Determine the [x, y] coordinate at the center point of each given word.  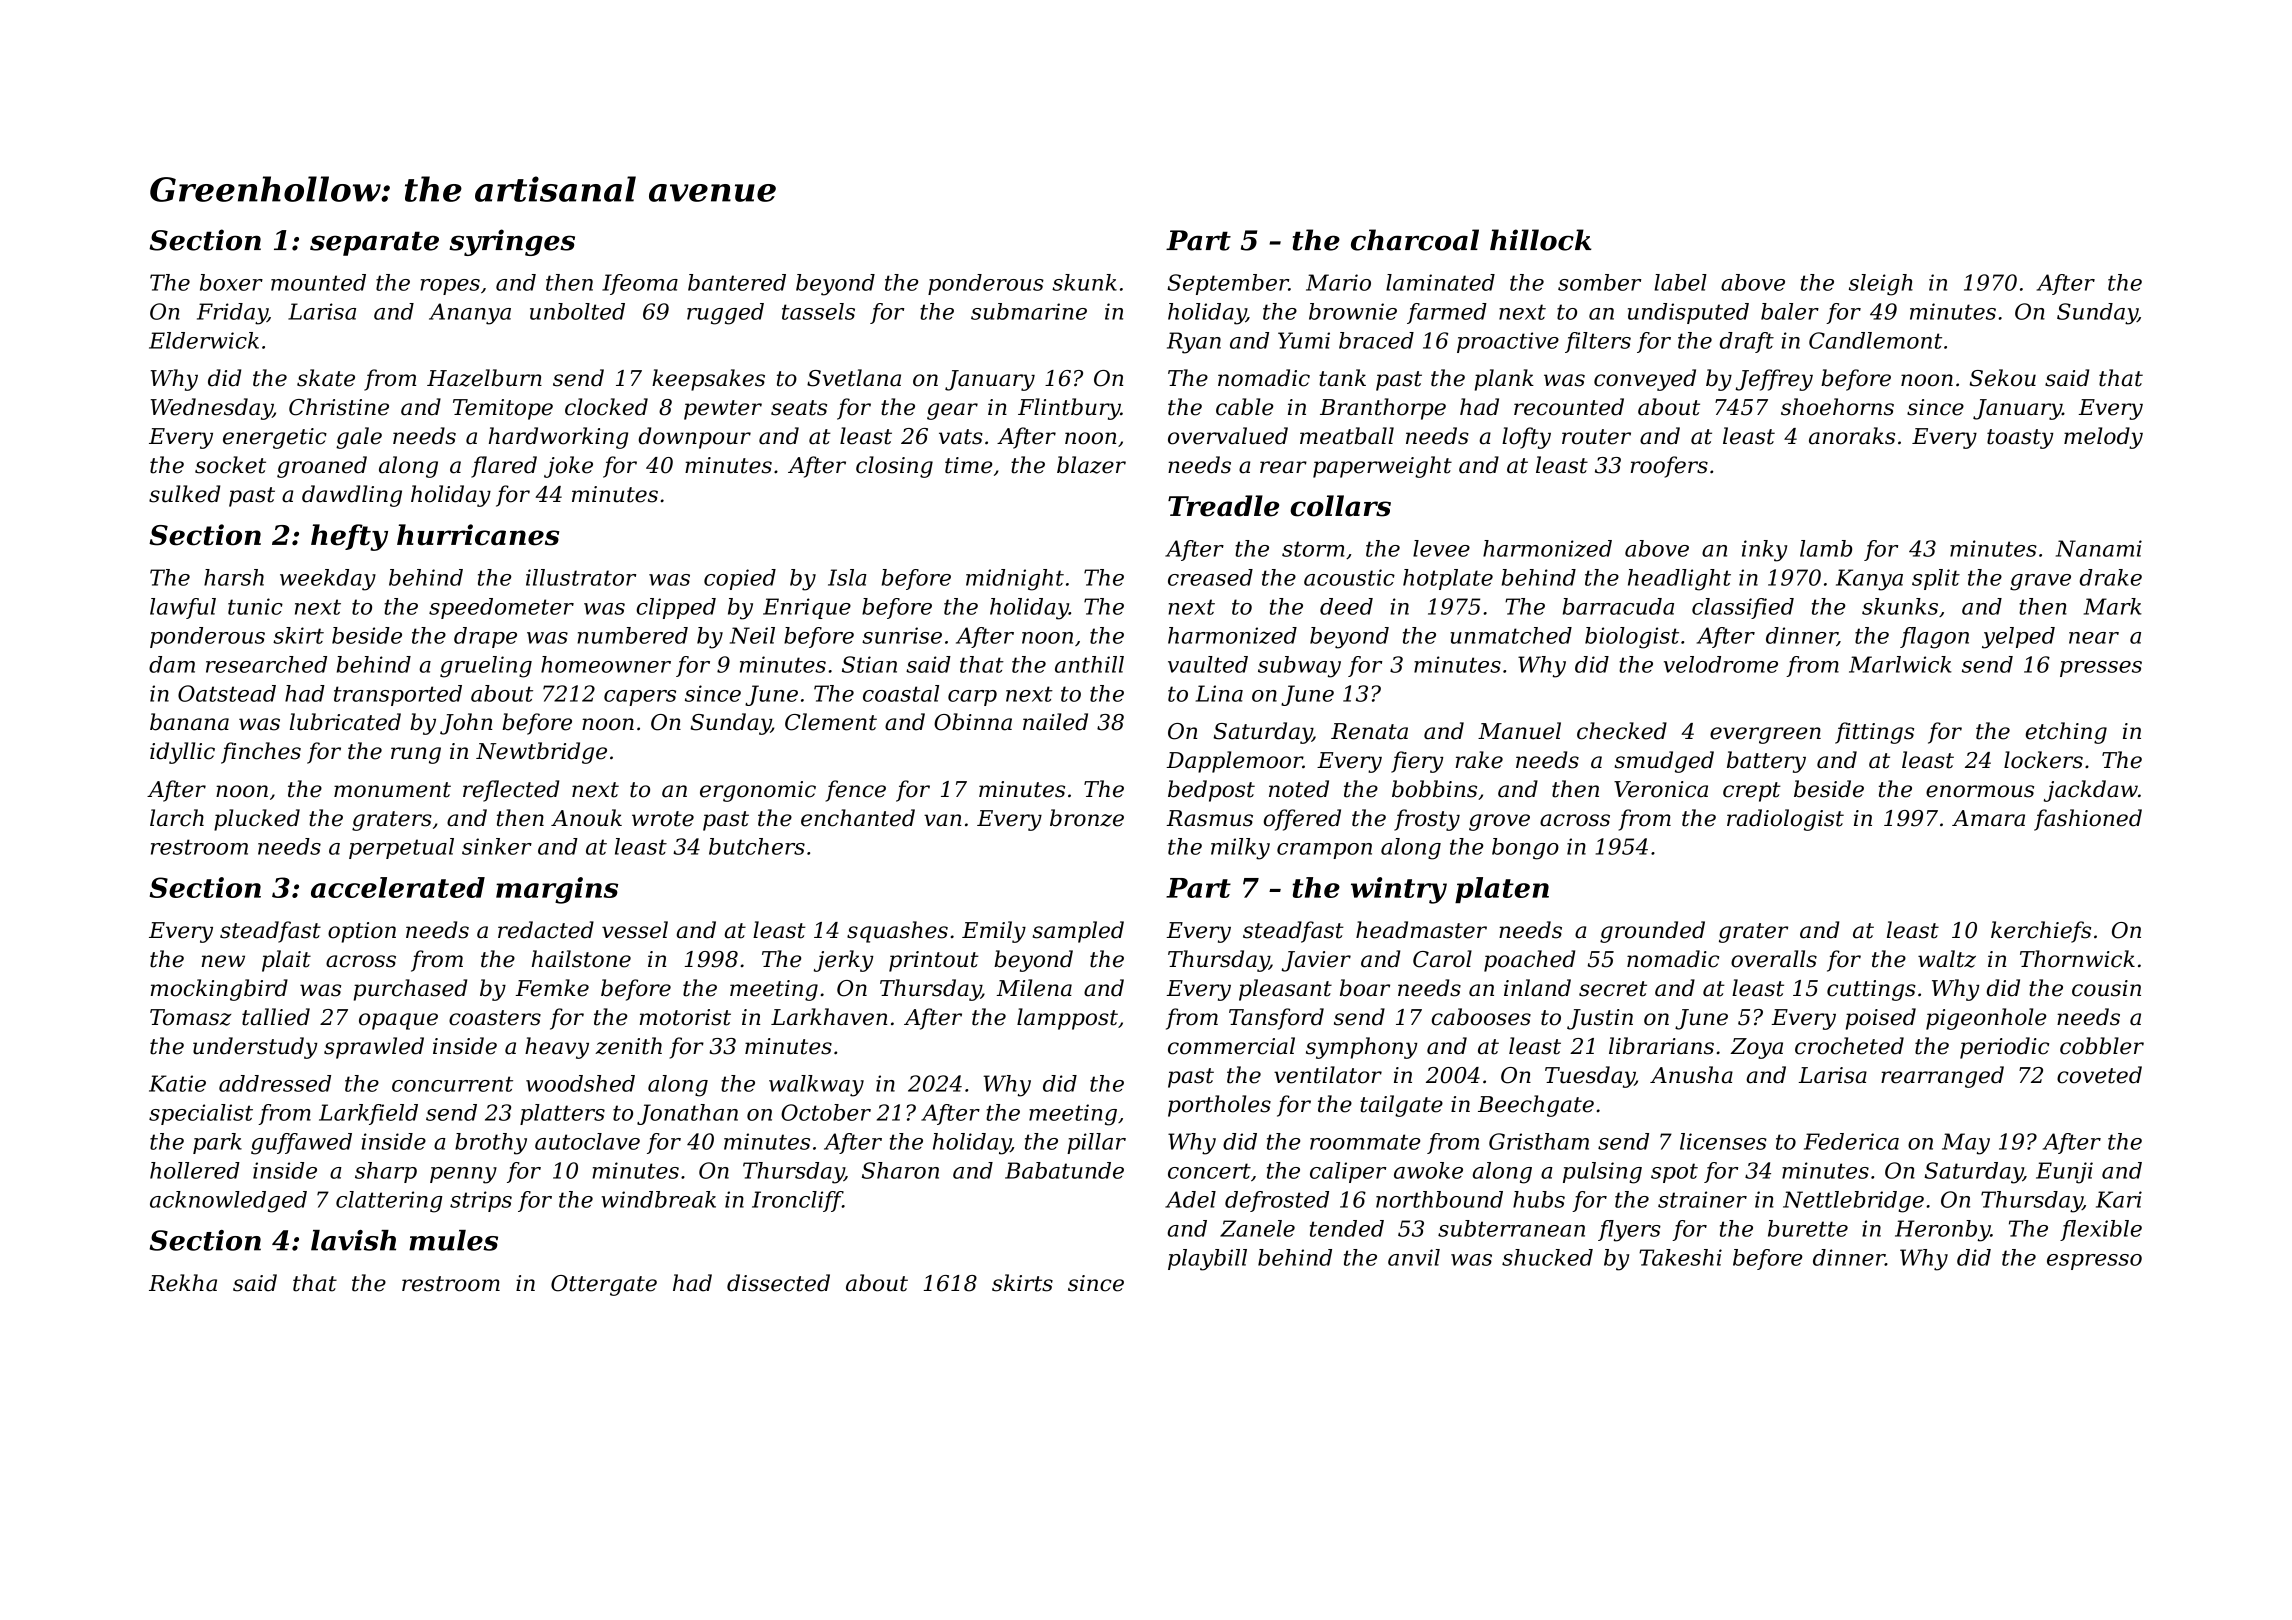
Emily [994, 932]
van [942, 820]
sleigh [1881, 285]
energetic [275, 438]
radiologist [1785, 820]
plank [1504, 380]
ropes [450, 287]
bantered [737, 282]
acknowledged [228, 1202]
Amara [1988, 818]
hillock [1540, 240]
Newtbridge [541, 753]
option [362, 932]
